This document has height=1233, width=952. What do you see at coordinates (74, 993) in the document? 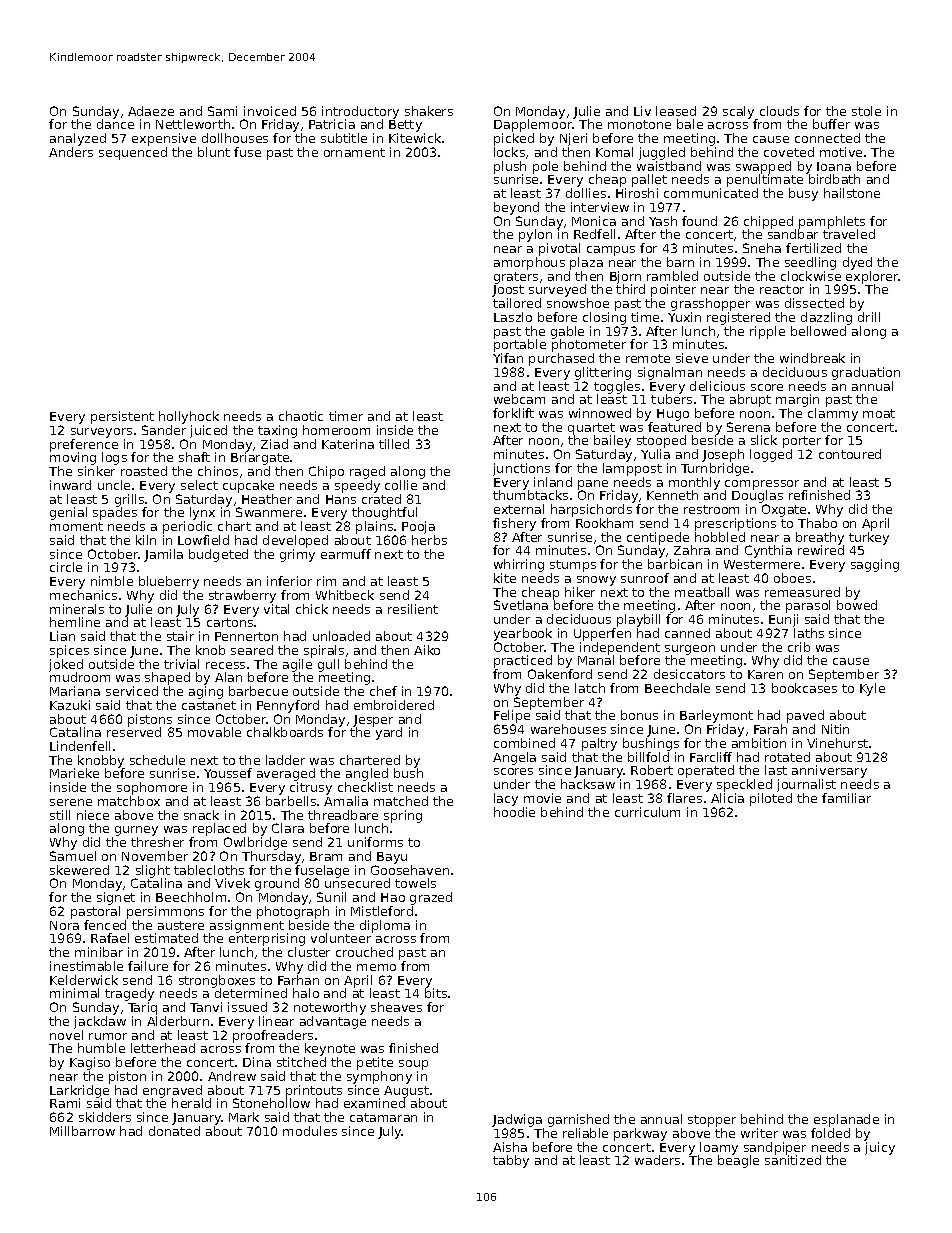
I see `minimal` at bounding box center [74, 993].
